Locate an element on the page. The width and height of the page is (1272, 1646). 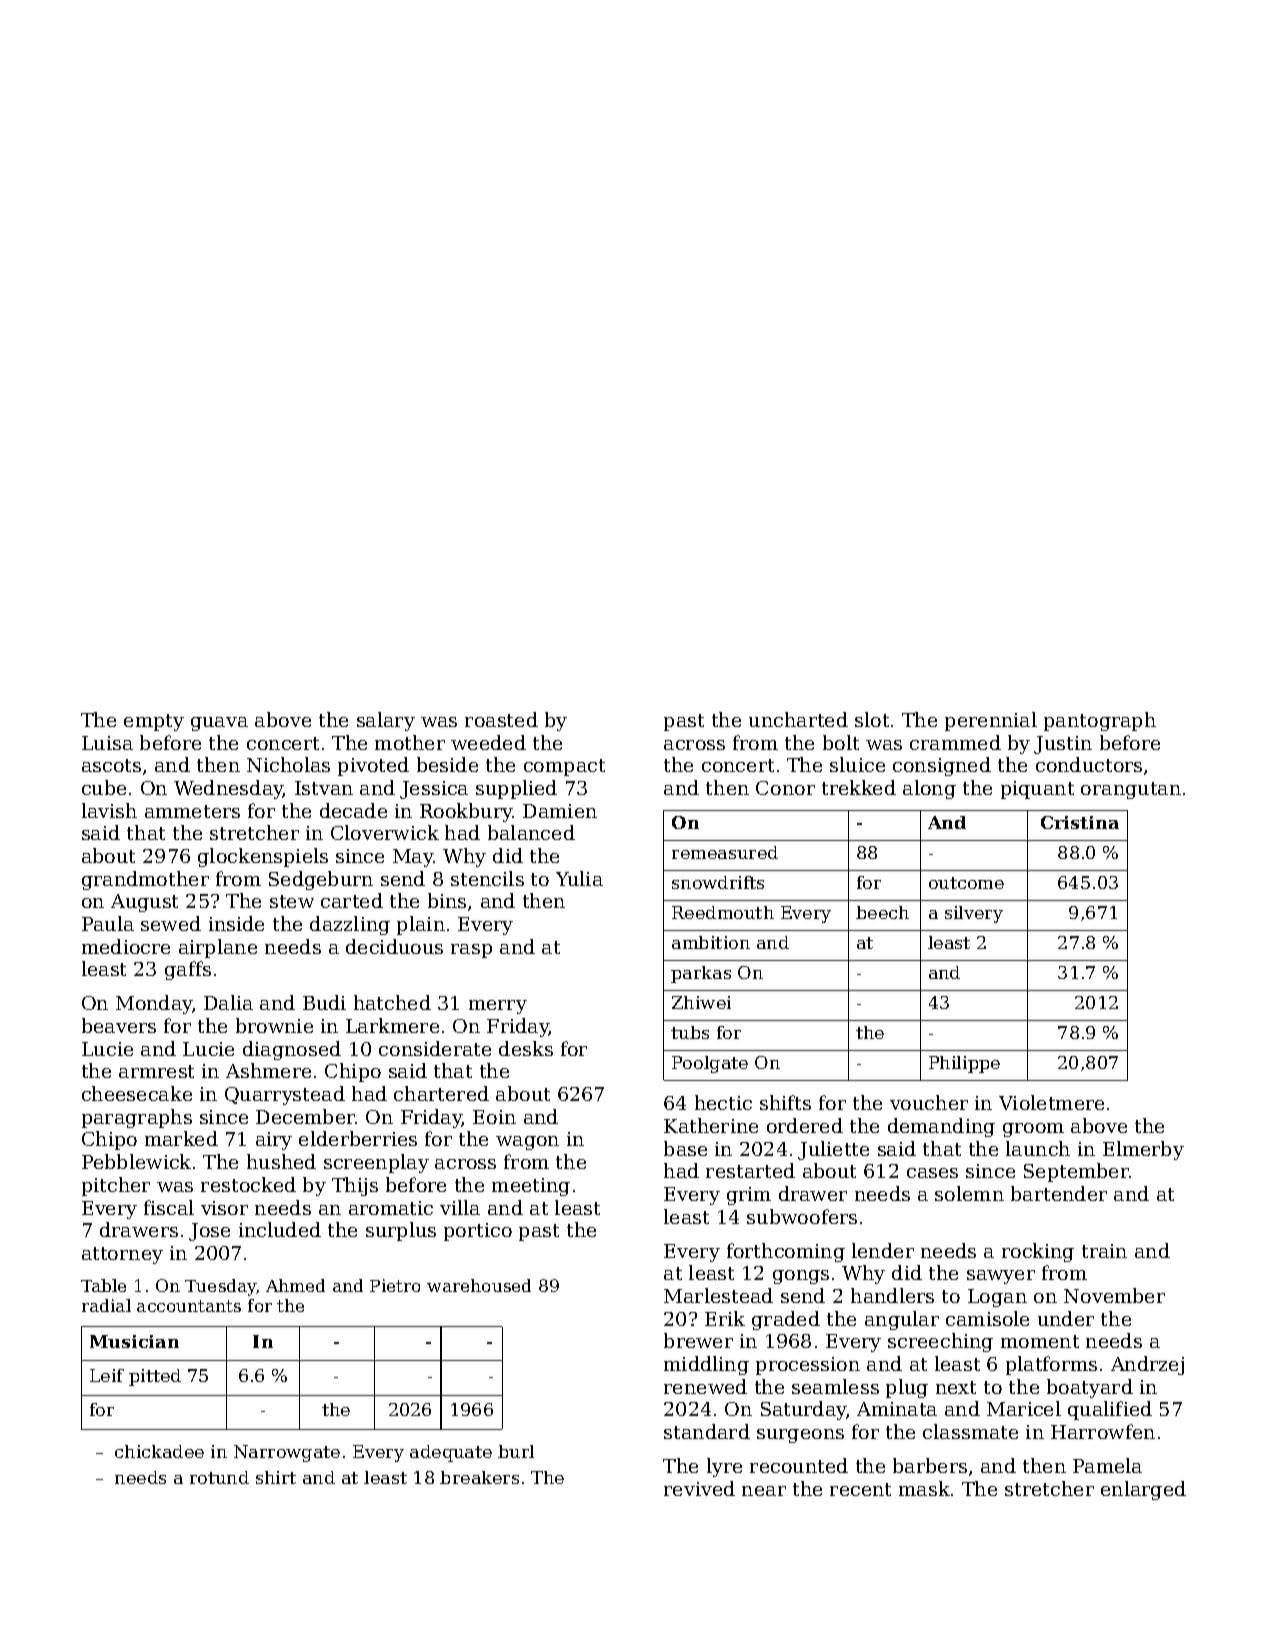
Logan is located at coordinates (997, 1298).
